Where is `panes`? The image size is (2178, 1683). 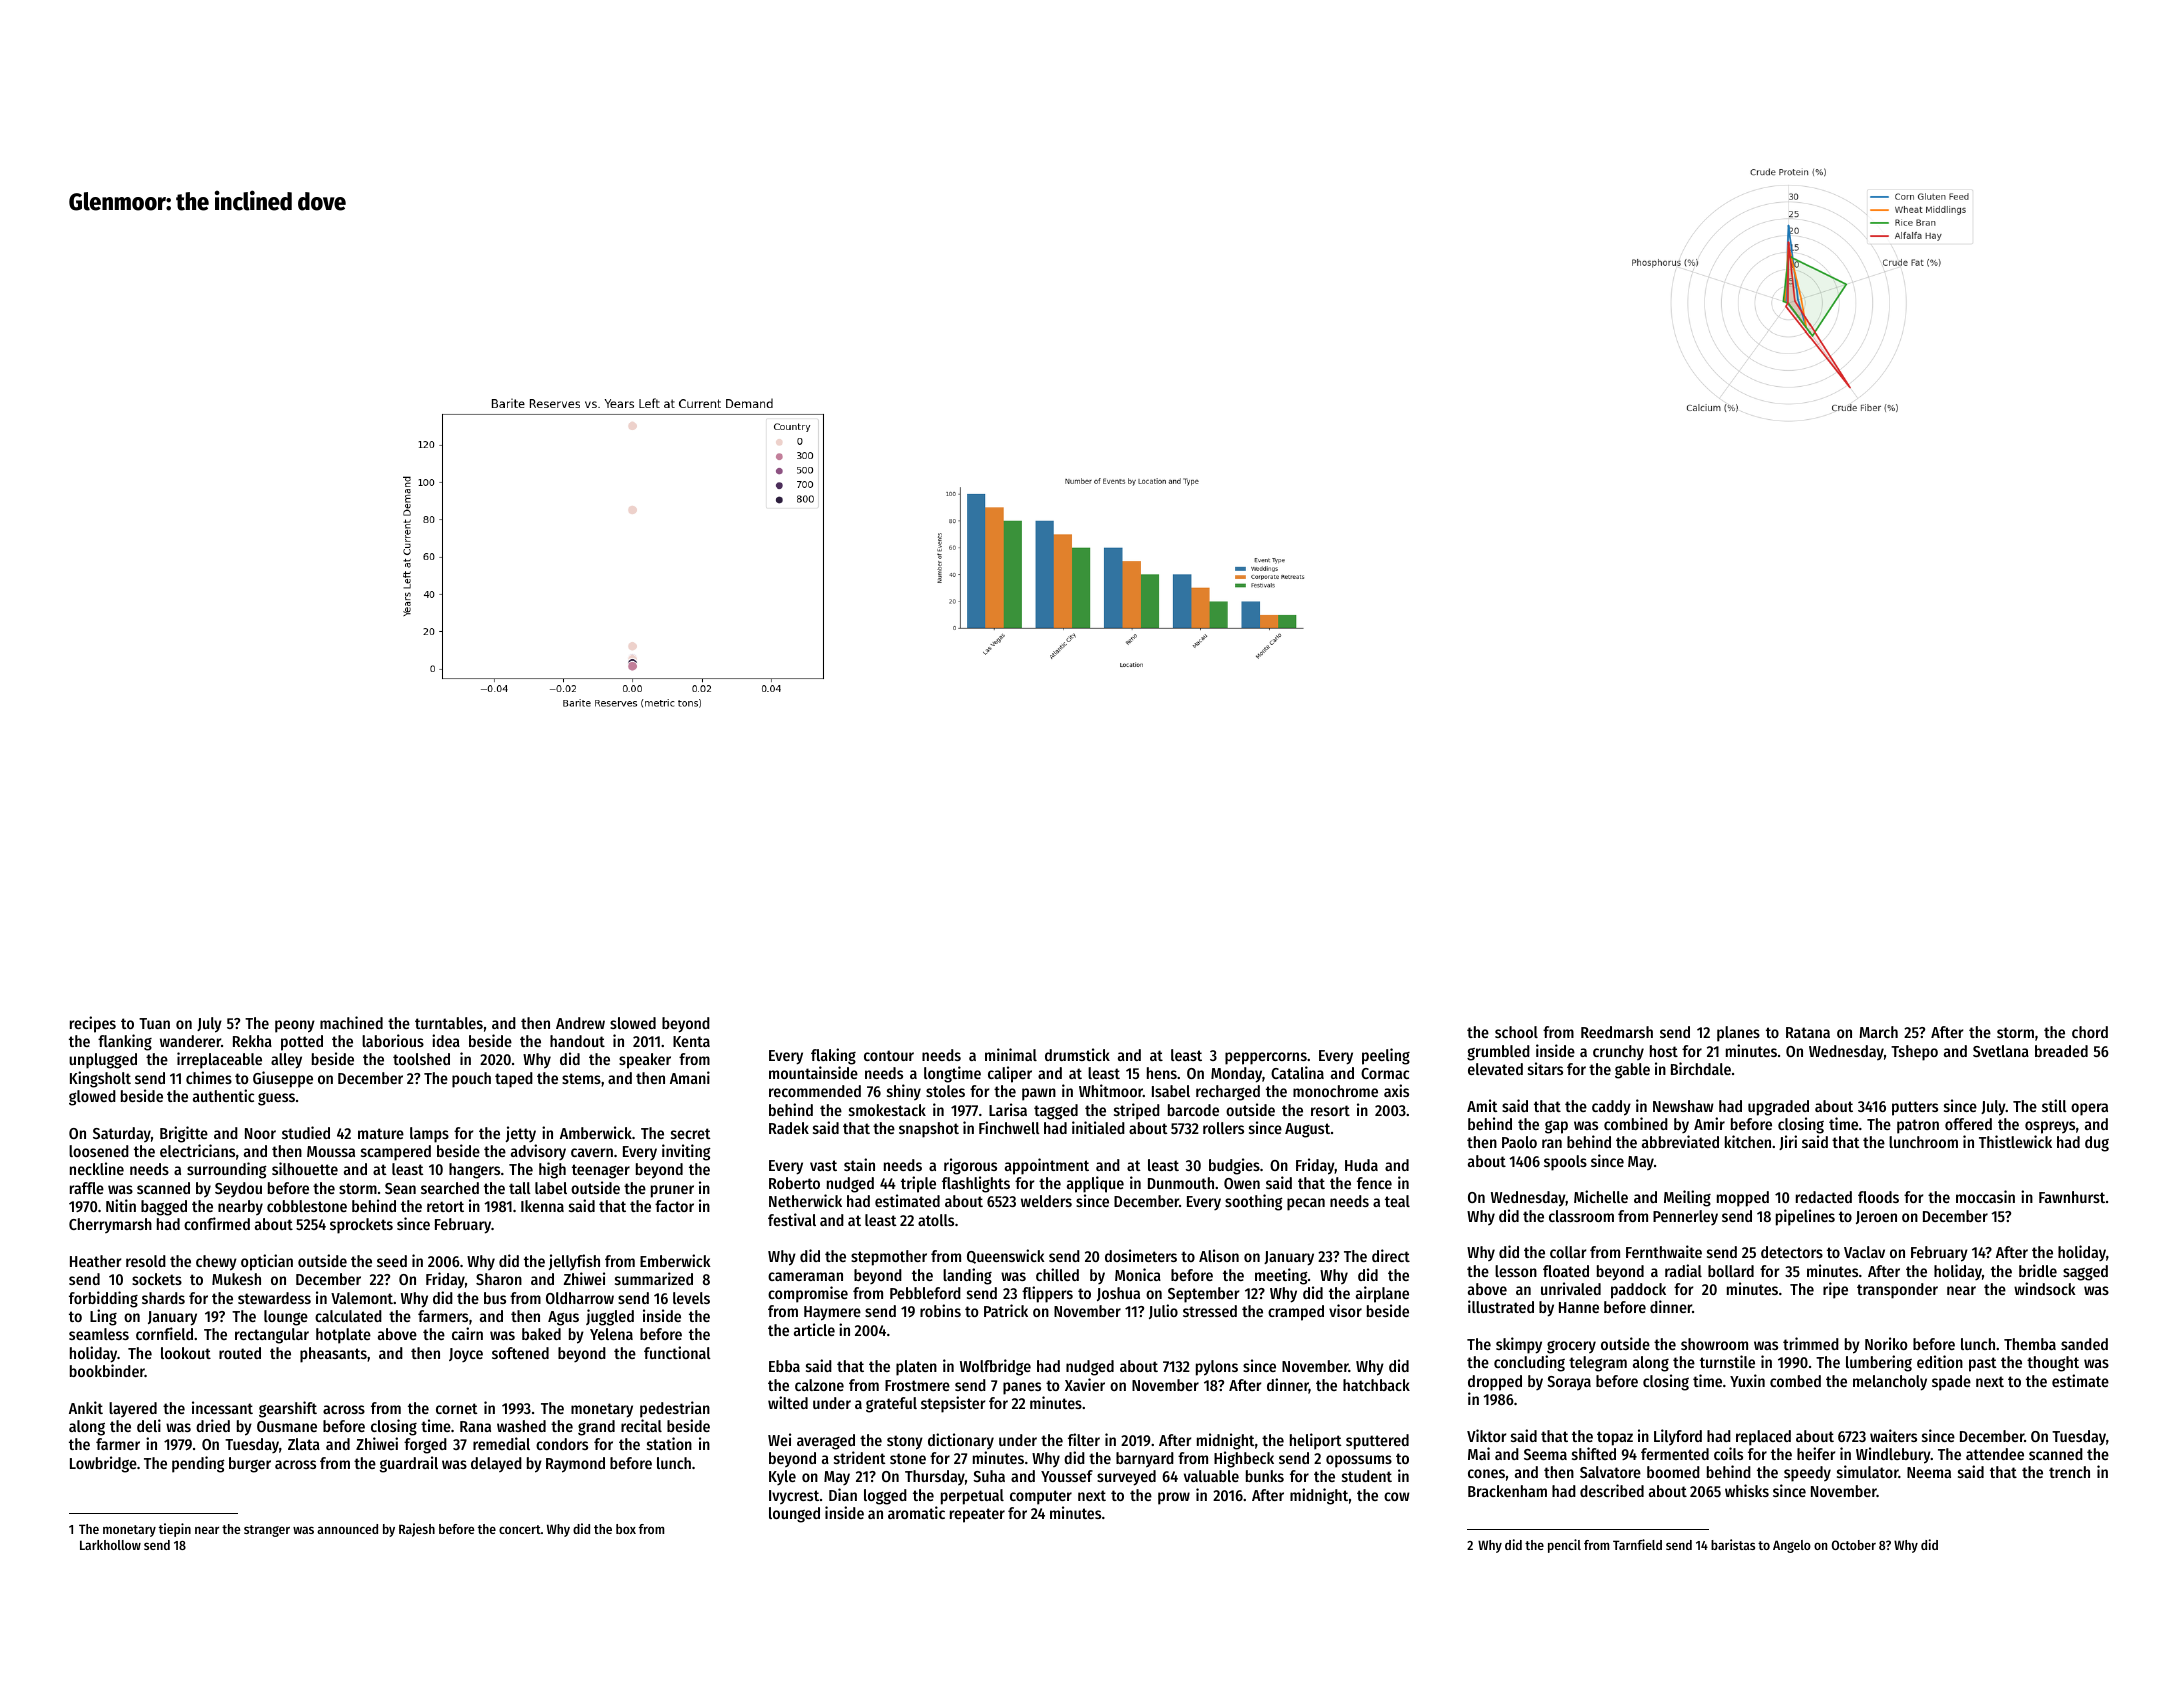 panes is located at coordinates (1022, 1388).
